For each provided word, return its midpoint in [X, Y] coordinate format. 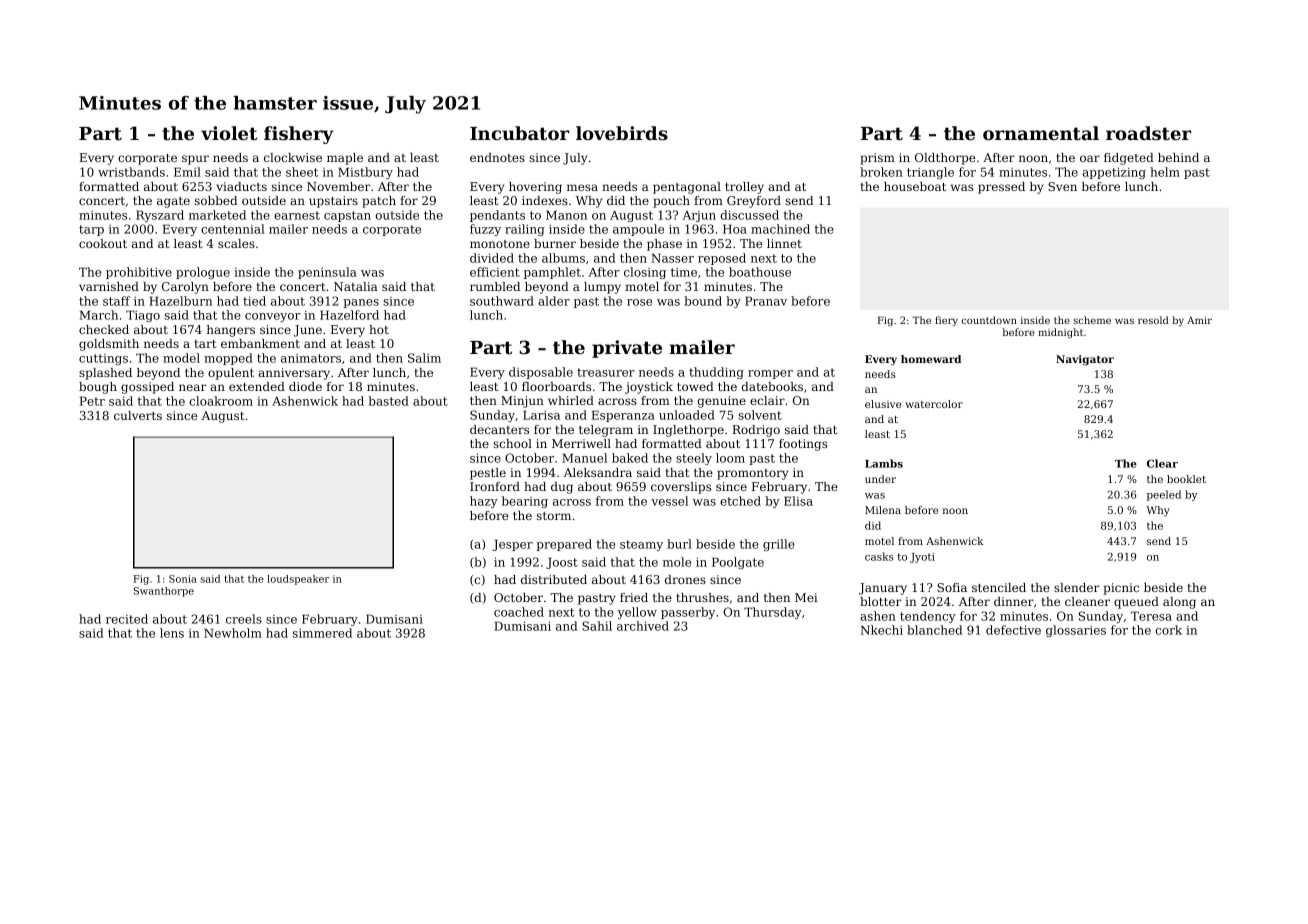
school [512, 443]
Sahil [597, 626]
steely [694, 459]
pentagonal [687, 188]
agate [173, 202]
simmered [322, 633]
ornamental [1041, 133]
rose [639, 302]
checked [104, 329]
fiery [946, 321]
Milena [883, 510]
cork [1168, 630]
